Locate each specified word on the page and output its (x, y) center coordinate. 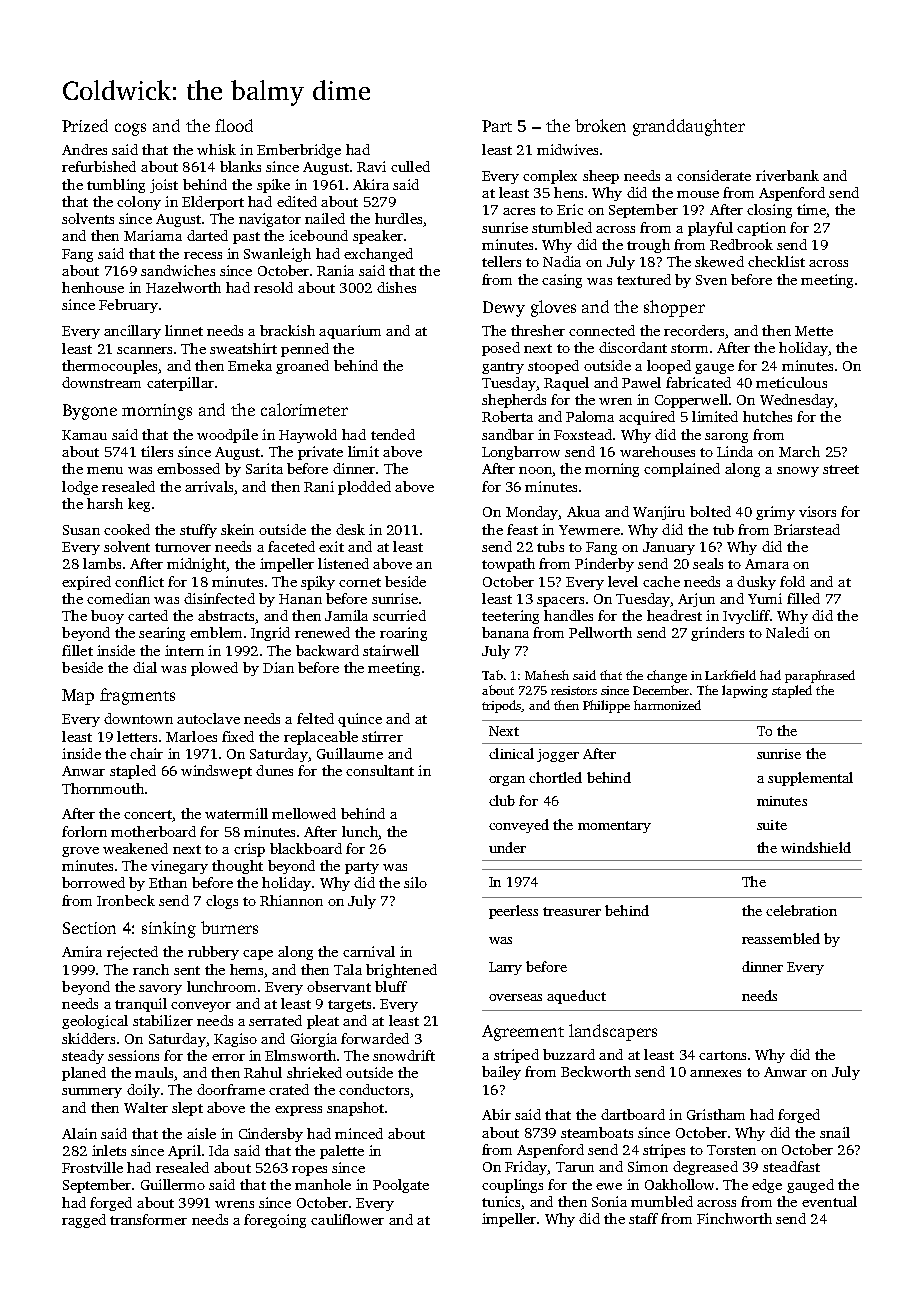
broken (600, 125)
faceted (291, 546)
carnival (369, 951)
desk (350, 529)
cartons (722, 1055)
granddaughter (689, 127)
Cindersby (271, 1135)
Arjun (696, 600)
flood (234, 125)
